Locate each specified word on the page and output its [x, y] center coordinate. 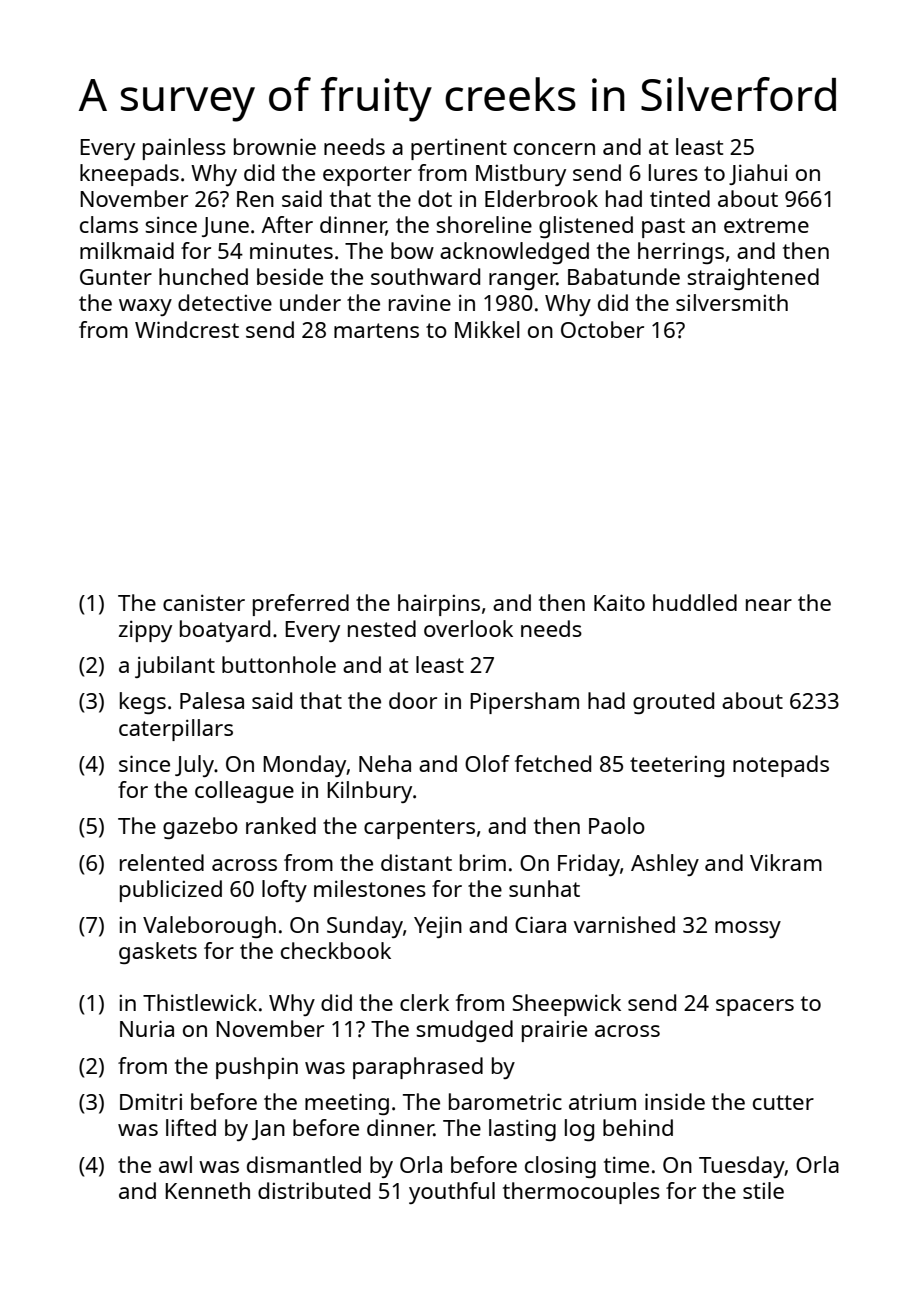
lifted [191, 1127]
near [769, 605]
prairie [554, 1031]
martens [376, 330]
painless [184, 149]
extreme [766, 225]
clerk [424, 1002]
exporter [367, 176]
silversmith [732, 302]
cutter [783, 1102]
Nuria [147, 1028]
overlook [468, 628]
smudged [464, 1031]
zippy [145, 631]
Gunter [116, 277]
